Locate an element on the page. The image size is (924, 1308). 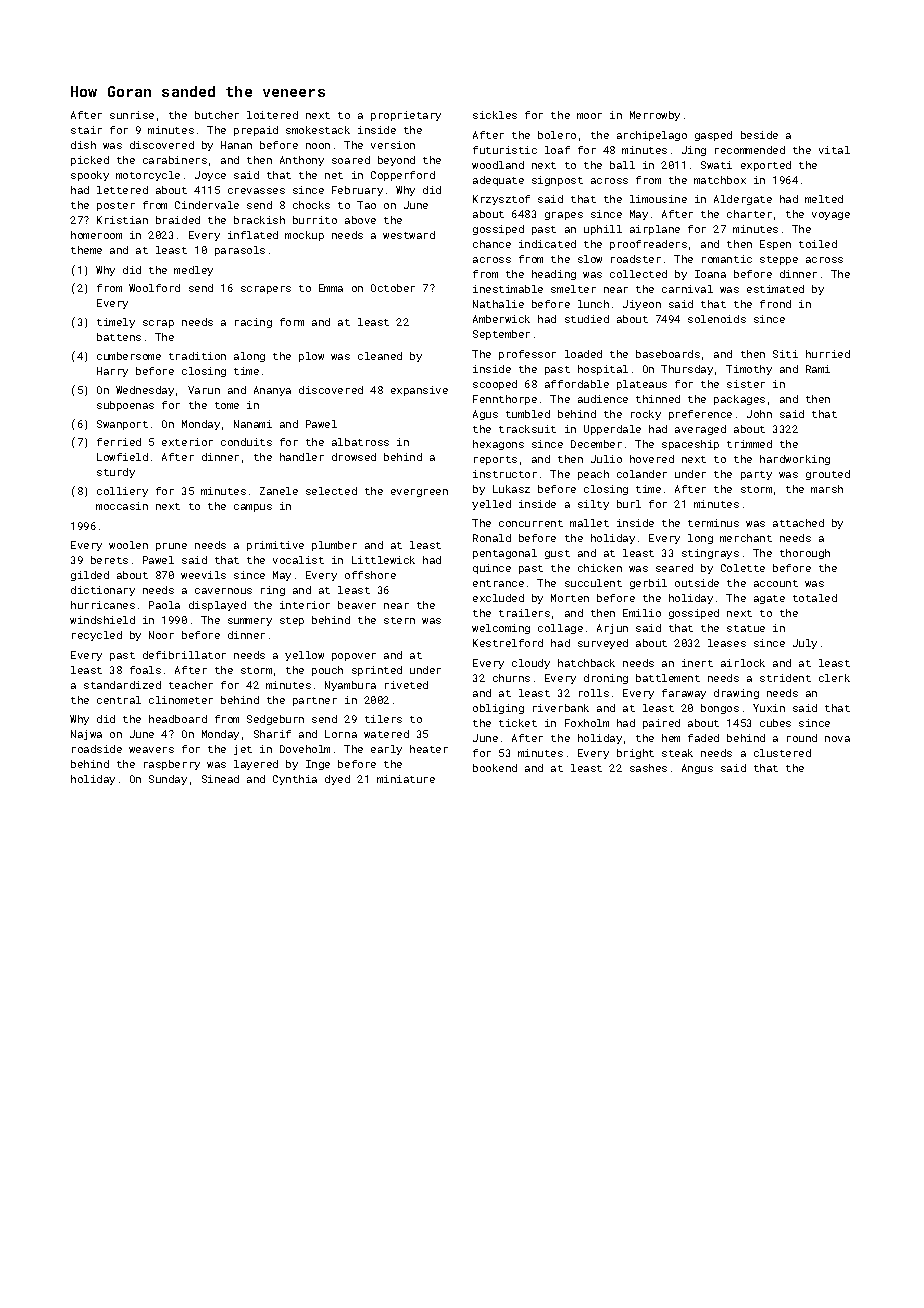
John is located at coordinates (759, 414).
